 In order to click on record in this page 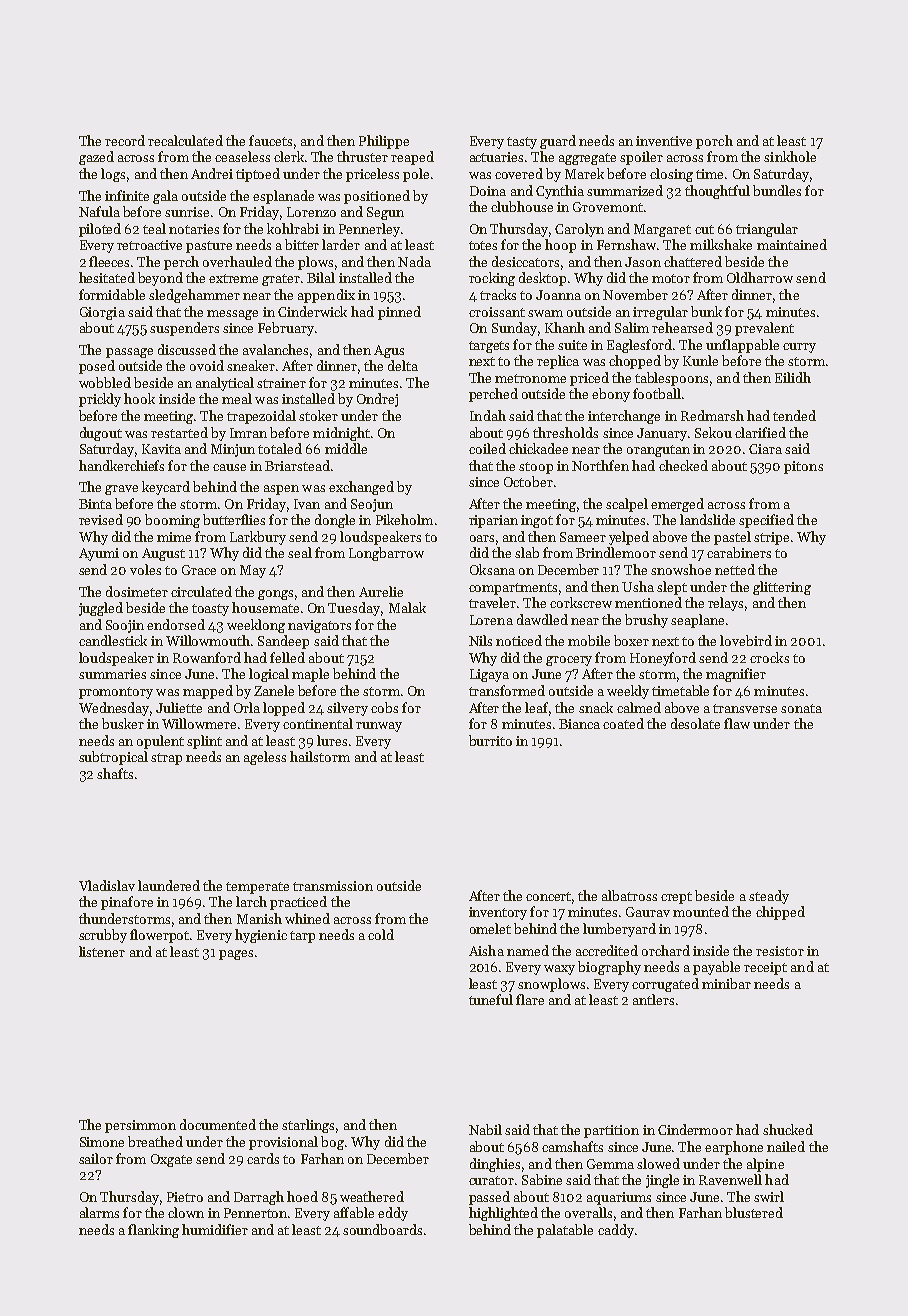, I will do `click(125, 140)`.
